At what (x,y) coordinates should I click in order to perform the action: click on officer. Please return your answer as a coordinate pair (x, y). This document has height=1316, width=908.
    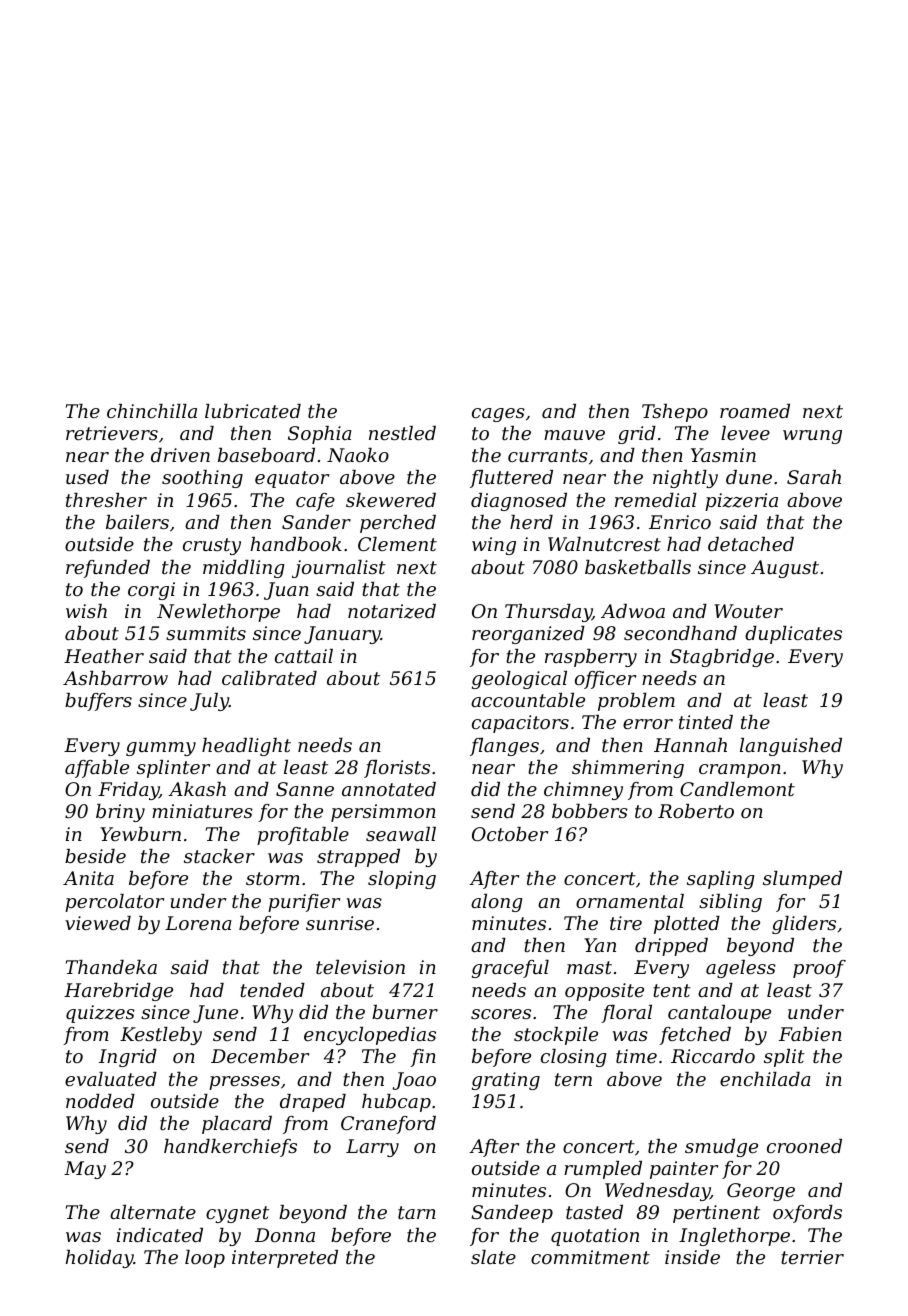
    Looking at the image, I should click on (605, 680).
